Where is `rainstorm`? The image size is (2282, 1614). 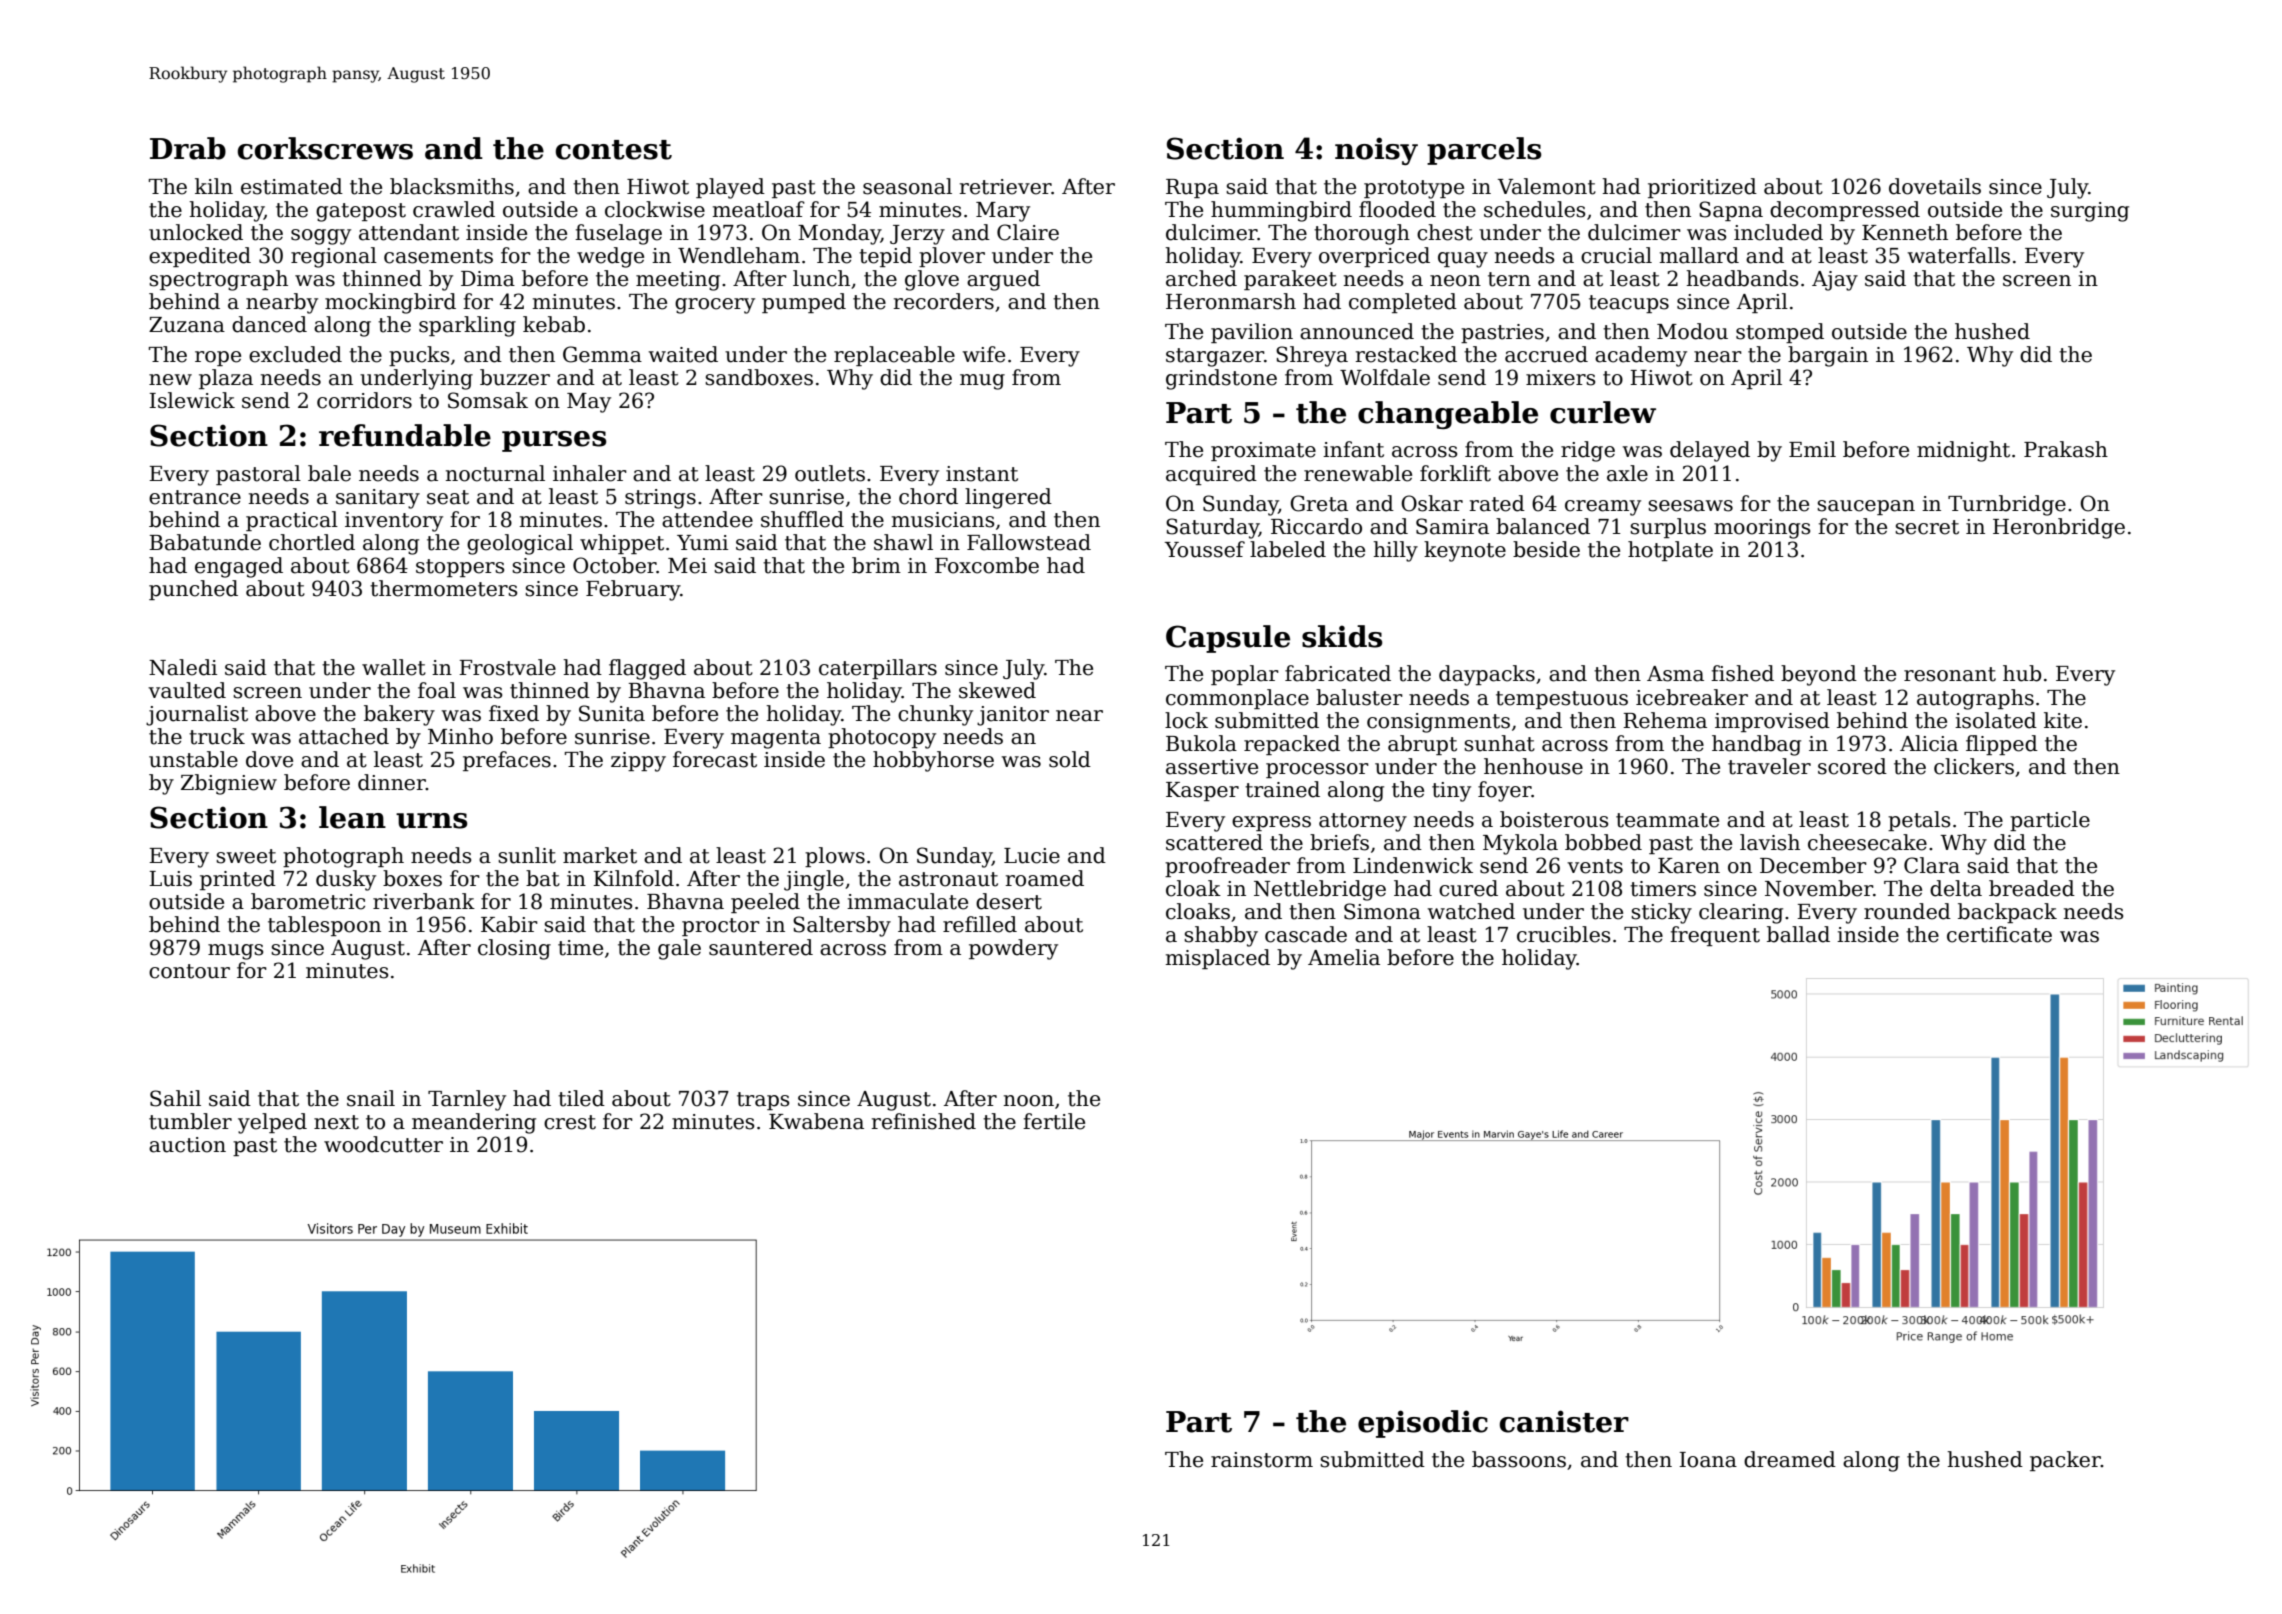 rainstorm is located at coordinates (1262, 1460).
